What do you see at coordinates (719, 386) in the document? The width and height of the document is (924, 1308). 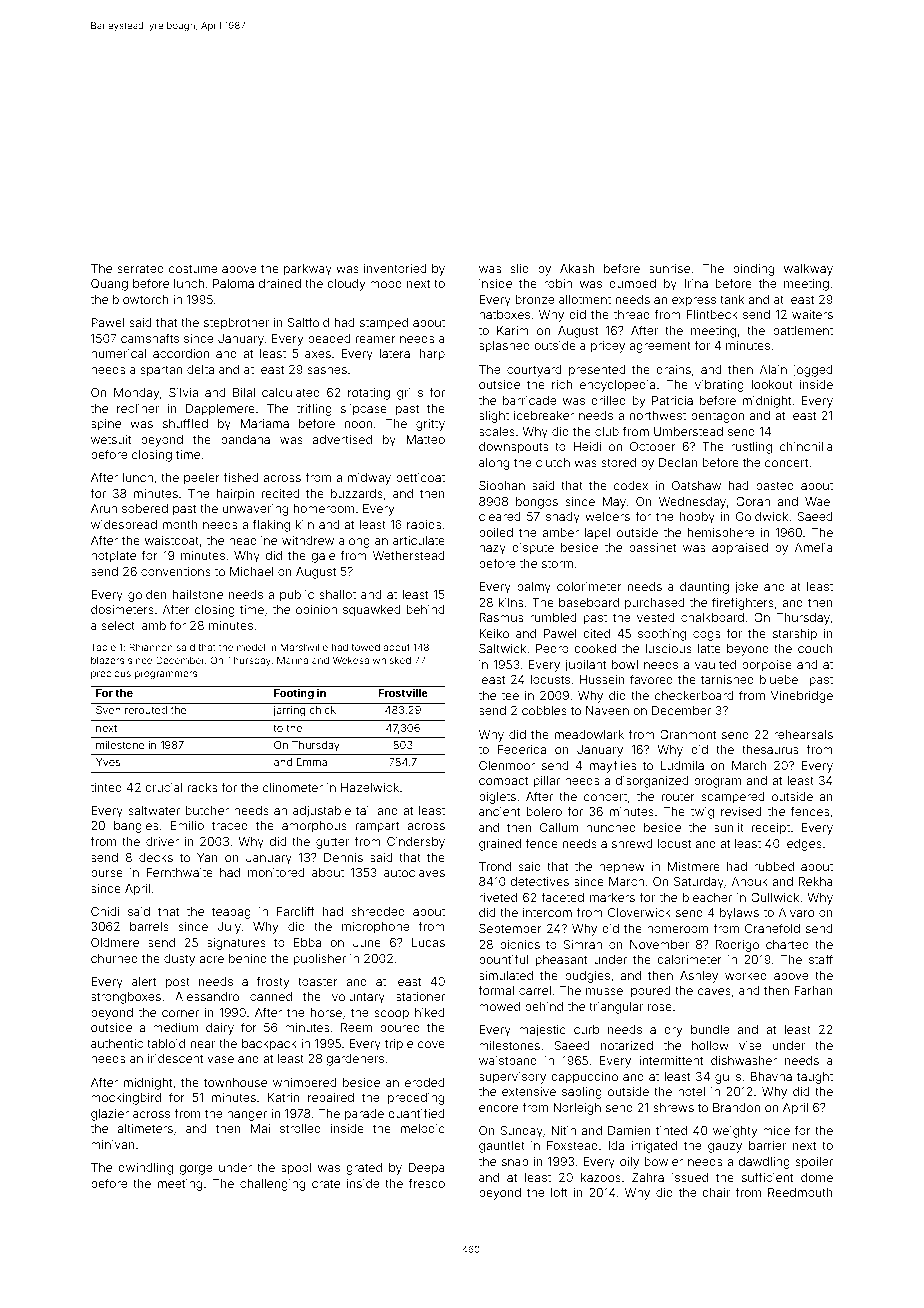 I see `vibrating` at bounding box center [719, 386].
